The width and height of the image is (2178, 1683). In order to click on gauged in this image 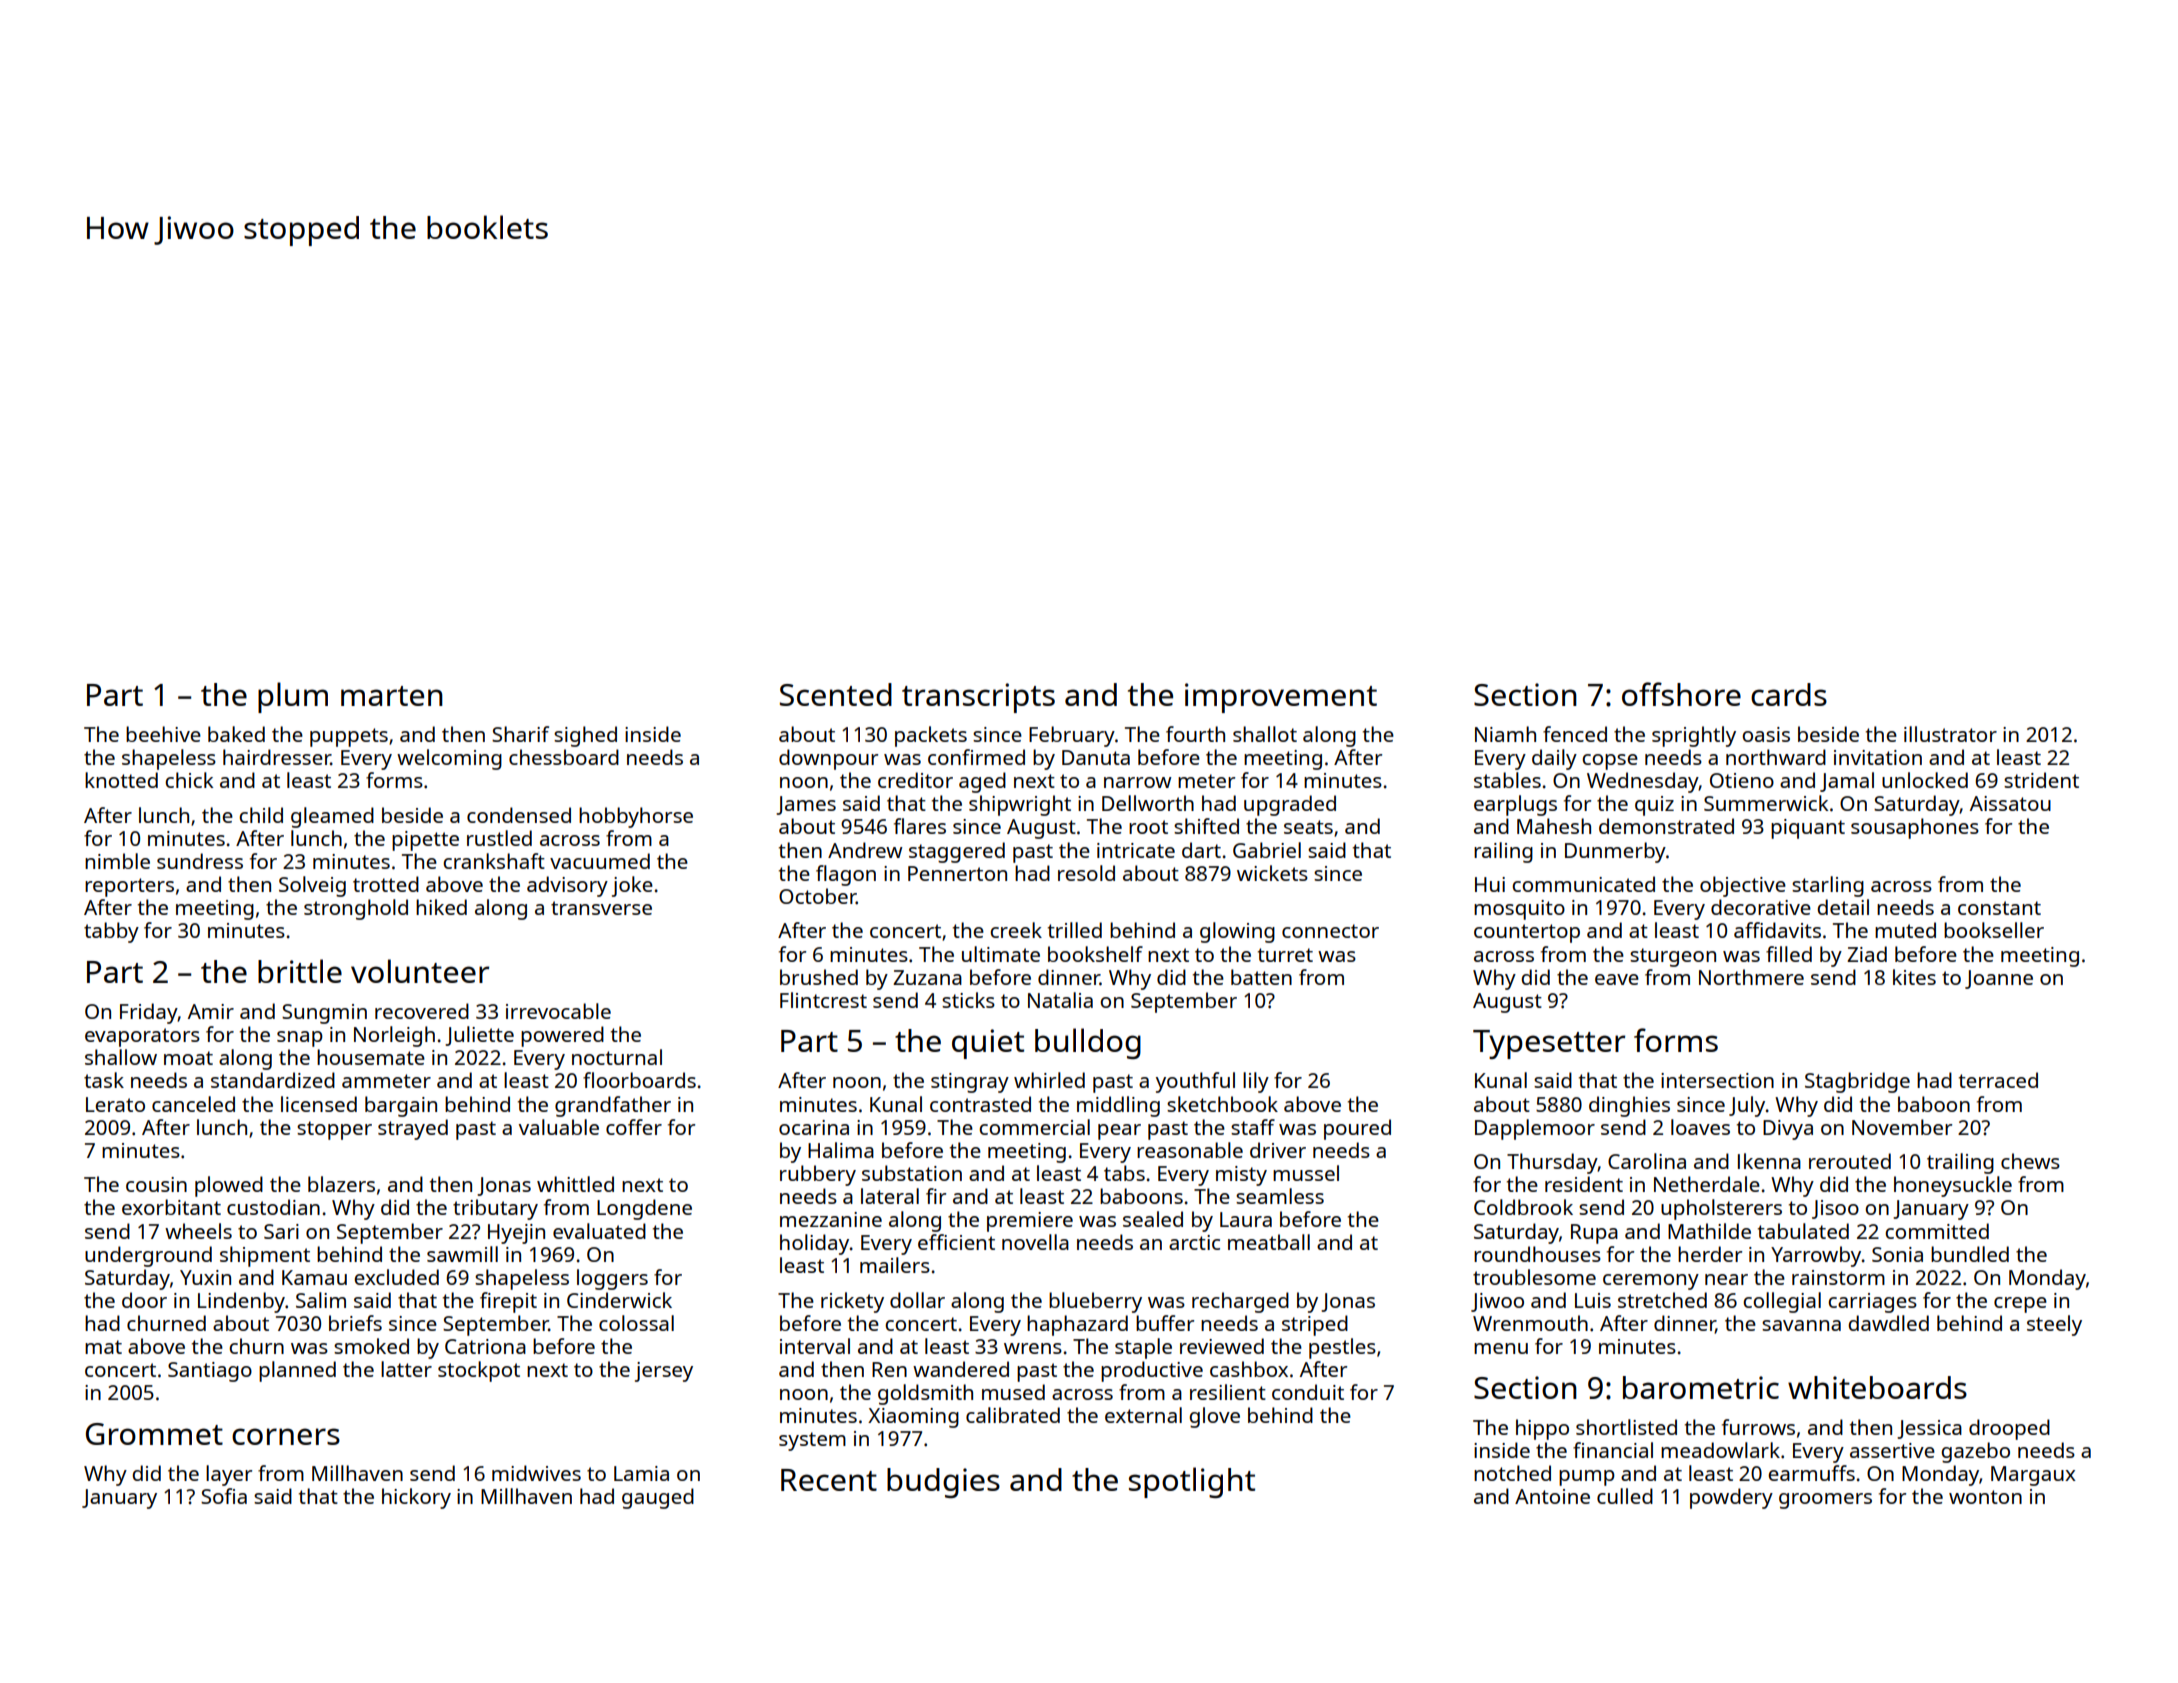, I will do `click(658, 1498)`.
